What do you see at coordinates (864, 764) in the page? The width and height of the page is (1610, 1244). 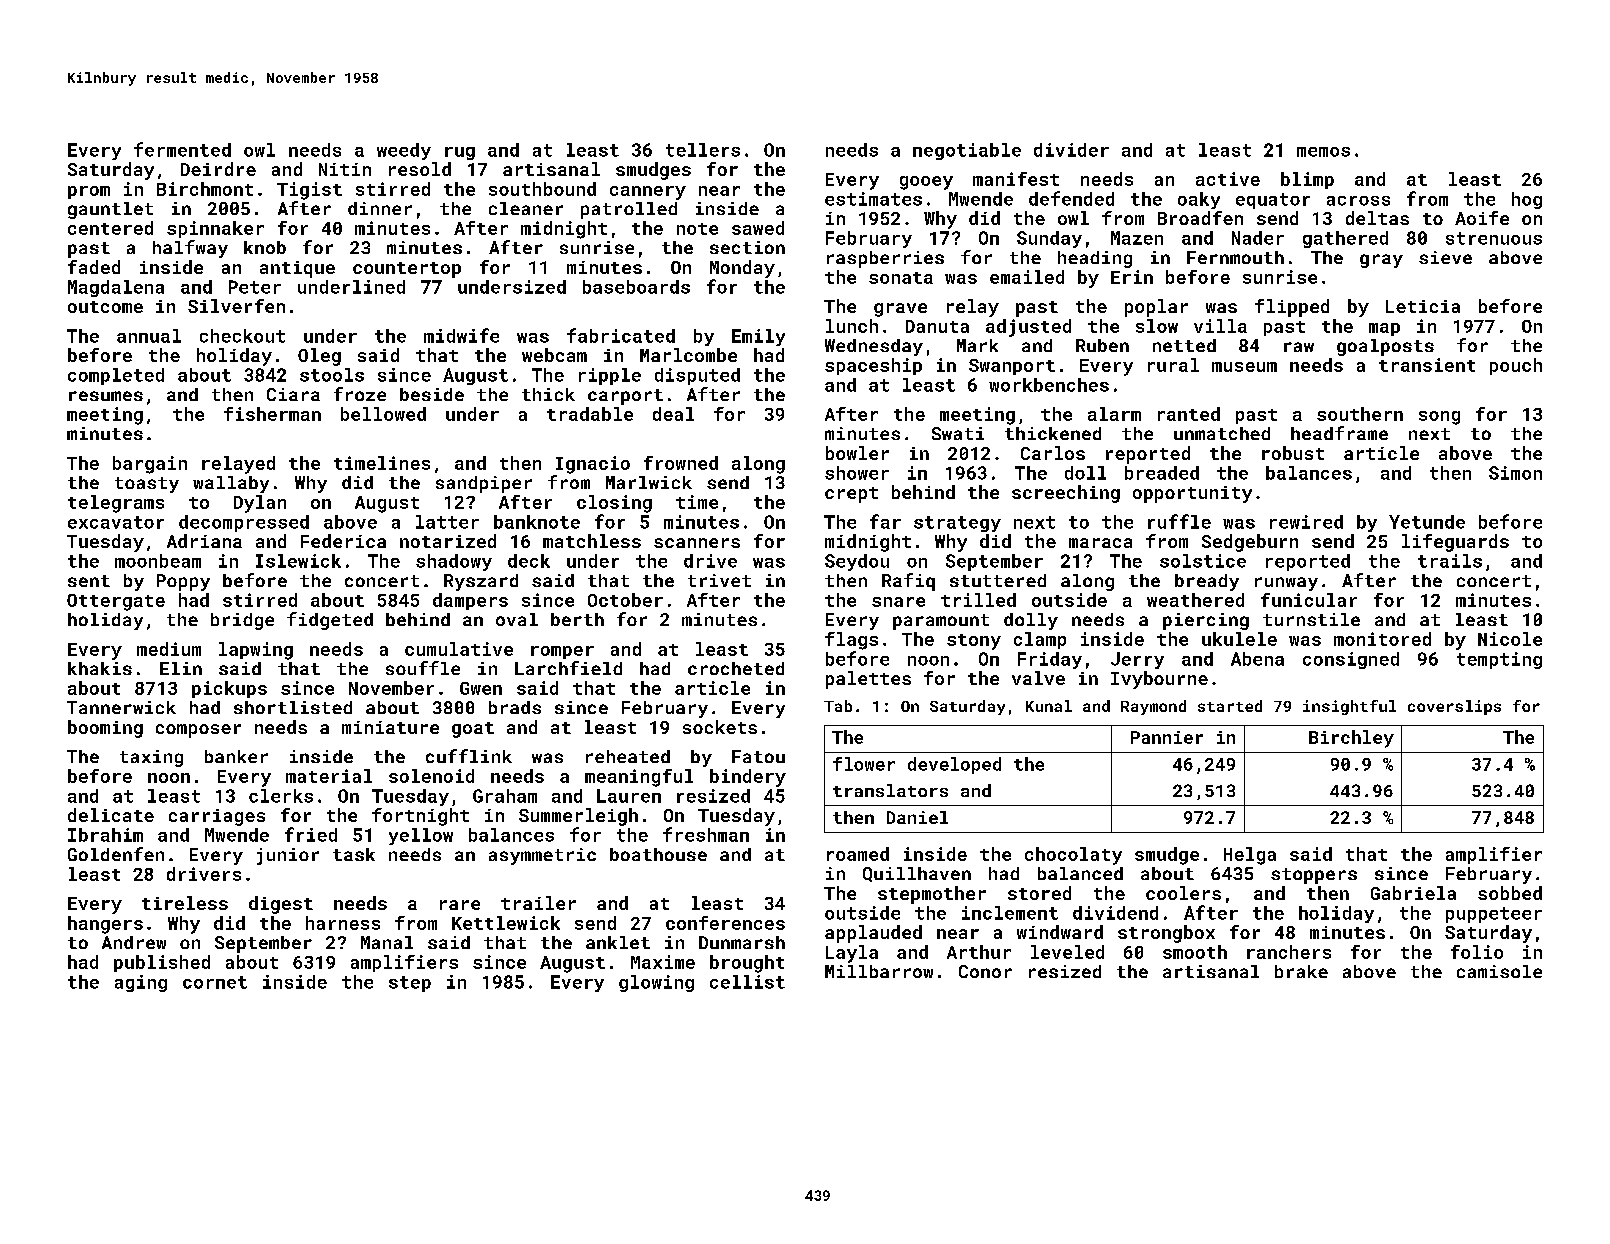 I see `flower` at bounding box center [864, 764].
